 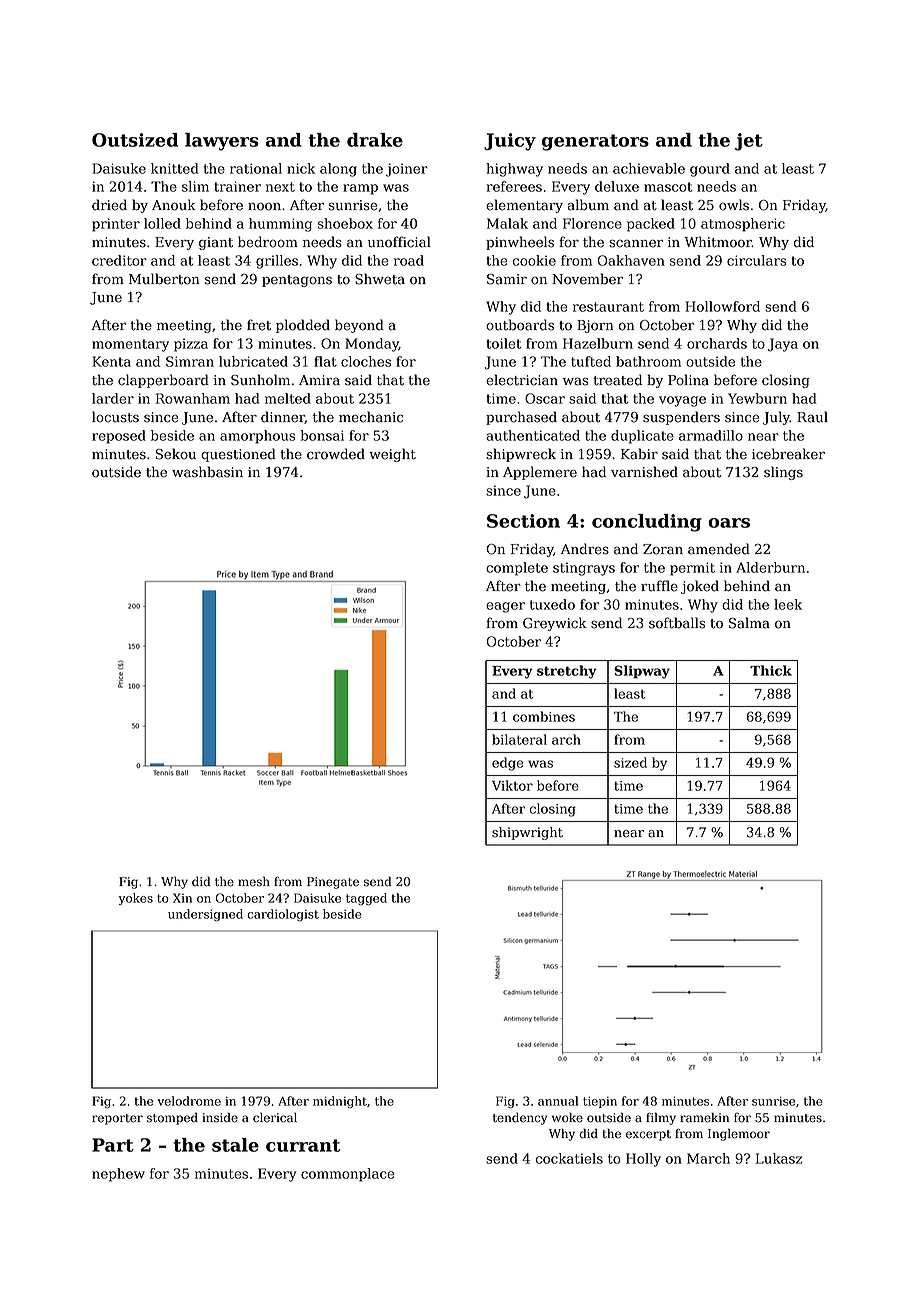 What do you see at coordinates (207, 472) in the page?
I see `washbasin` at bounding box center [207, 472].
